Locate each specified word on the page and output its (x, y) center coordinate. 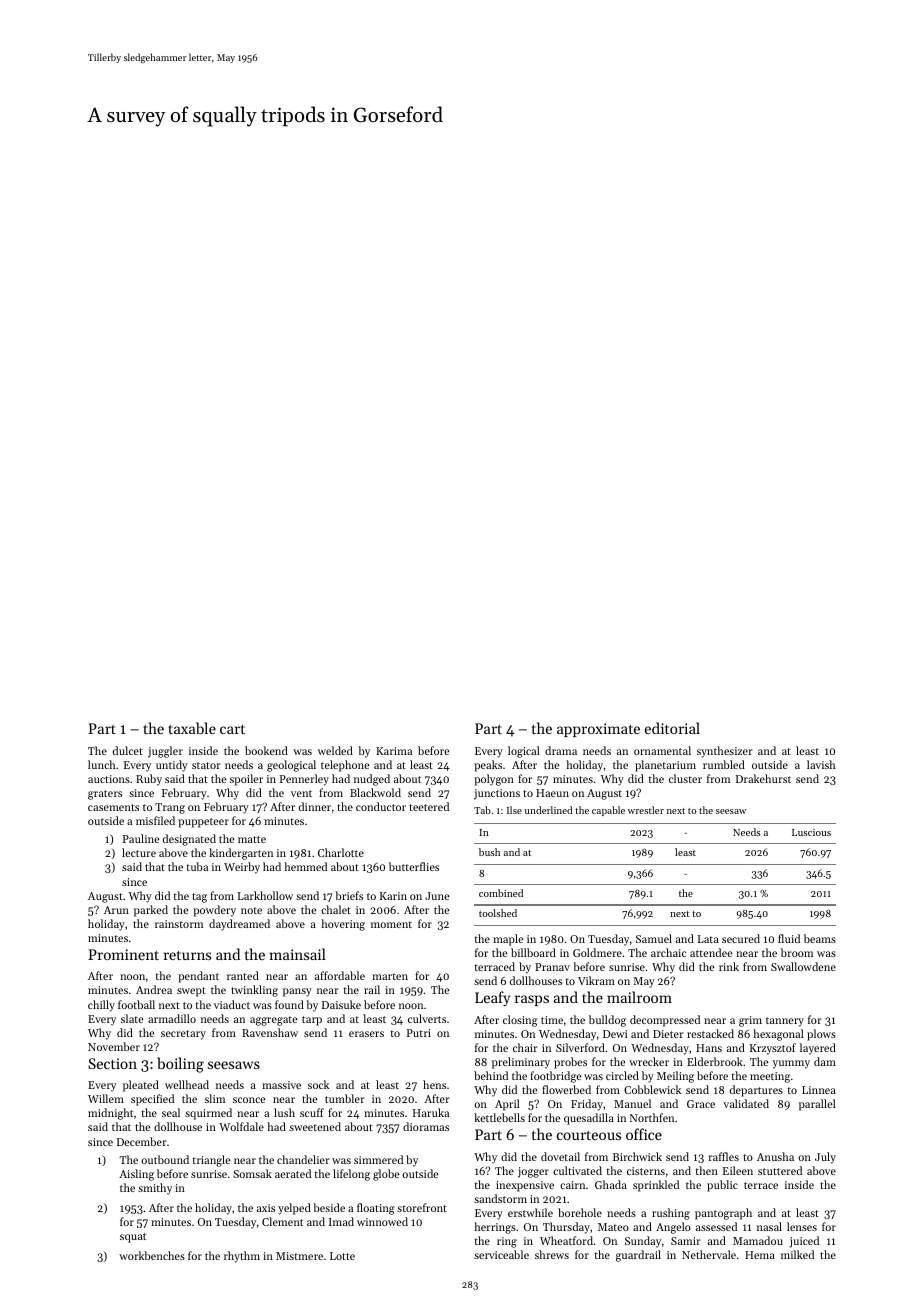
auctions (109, 779)
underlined (548, 810)
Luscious (811, 832)
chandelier (303, 1159)
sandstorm (500, 1198)
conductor (381, 806)
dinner (315, 806)
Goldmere (597, 952)
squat (133, 1238)
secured (741, 938)
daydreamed (239, 925)
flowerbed (566, 1089)
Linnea (819, 1090)
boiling (180, 1065)
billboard (533, 952)
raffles (723, 1156)
